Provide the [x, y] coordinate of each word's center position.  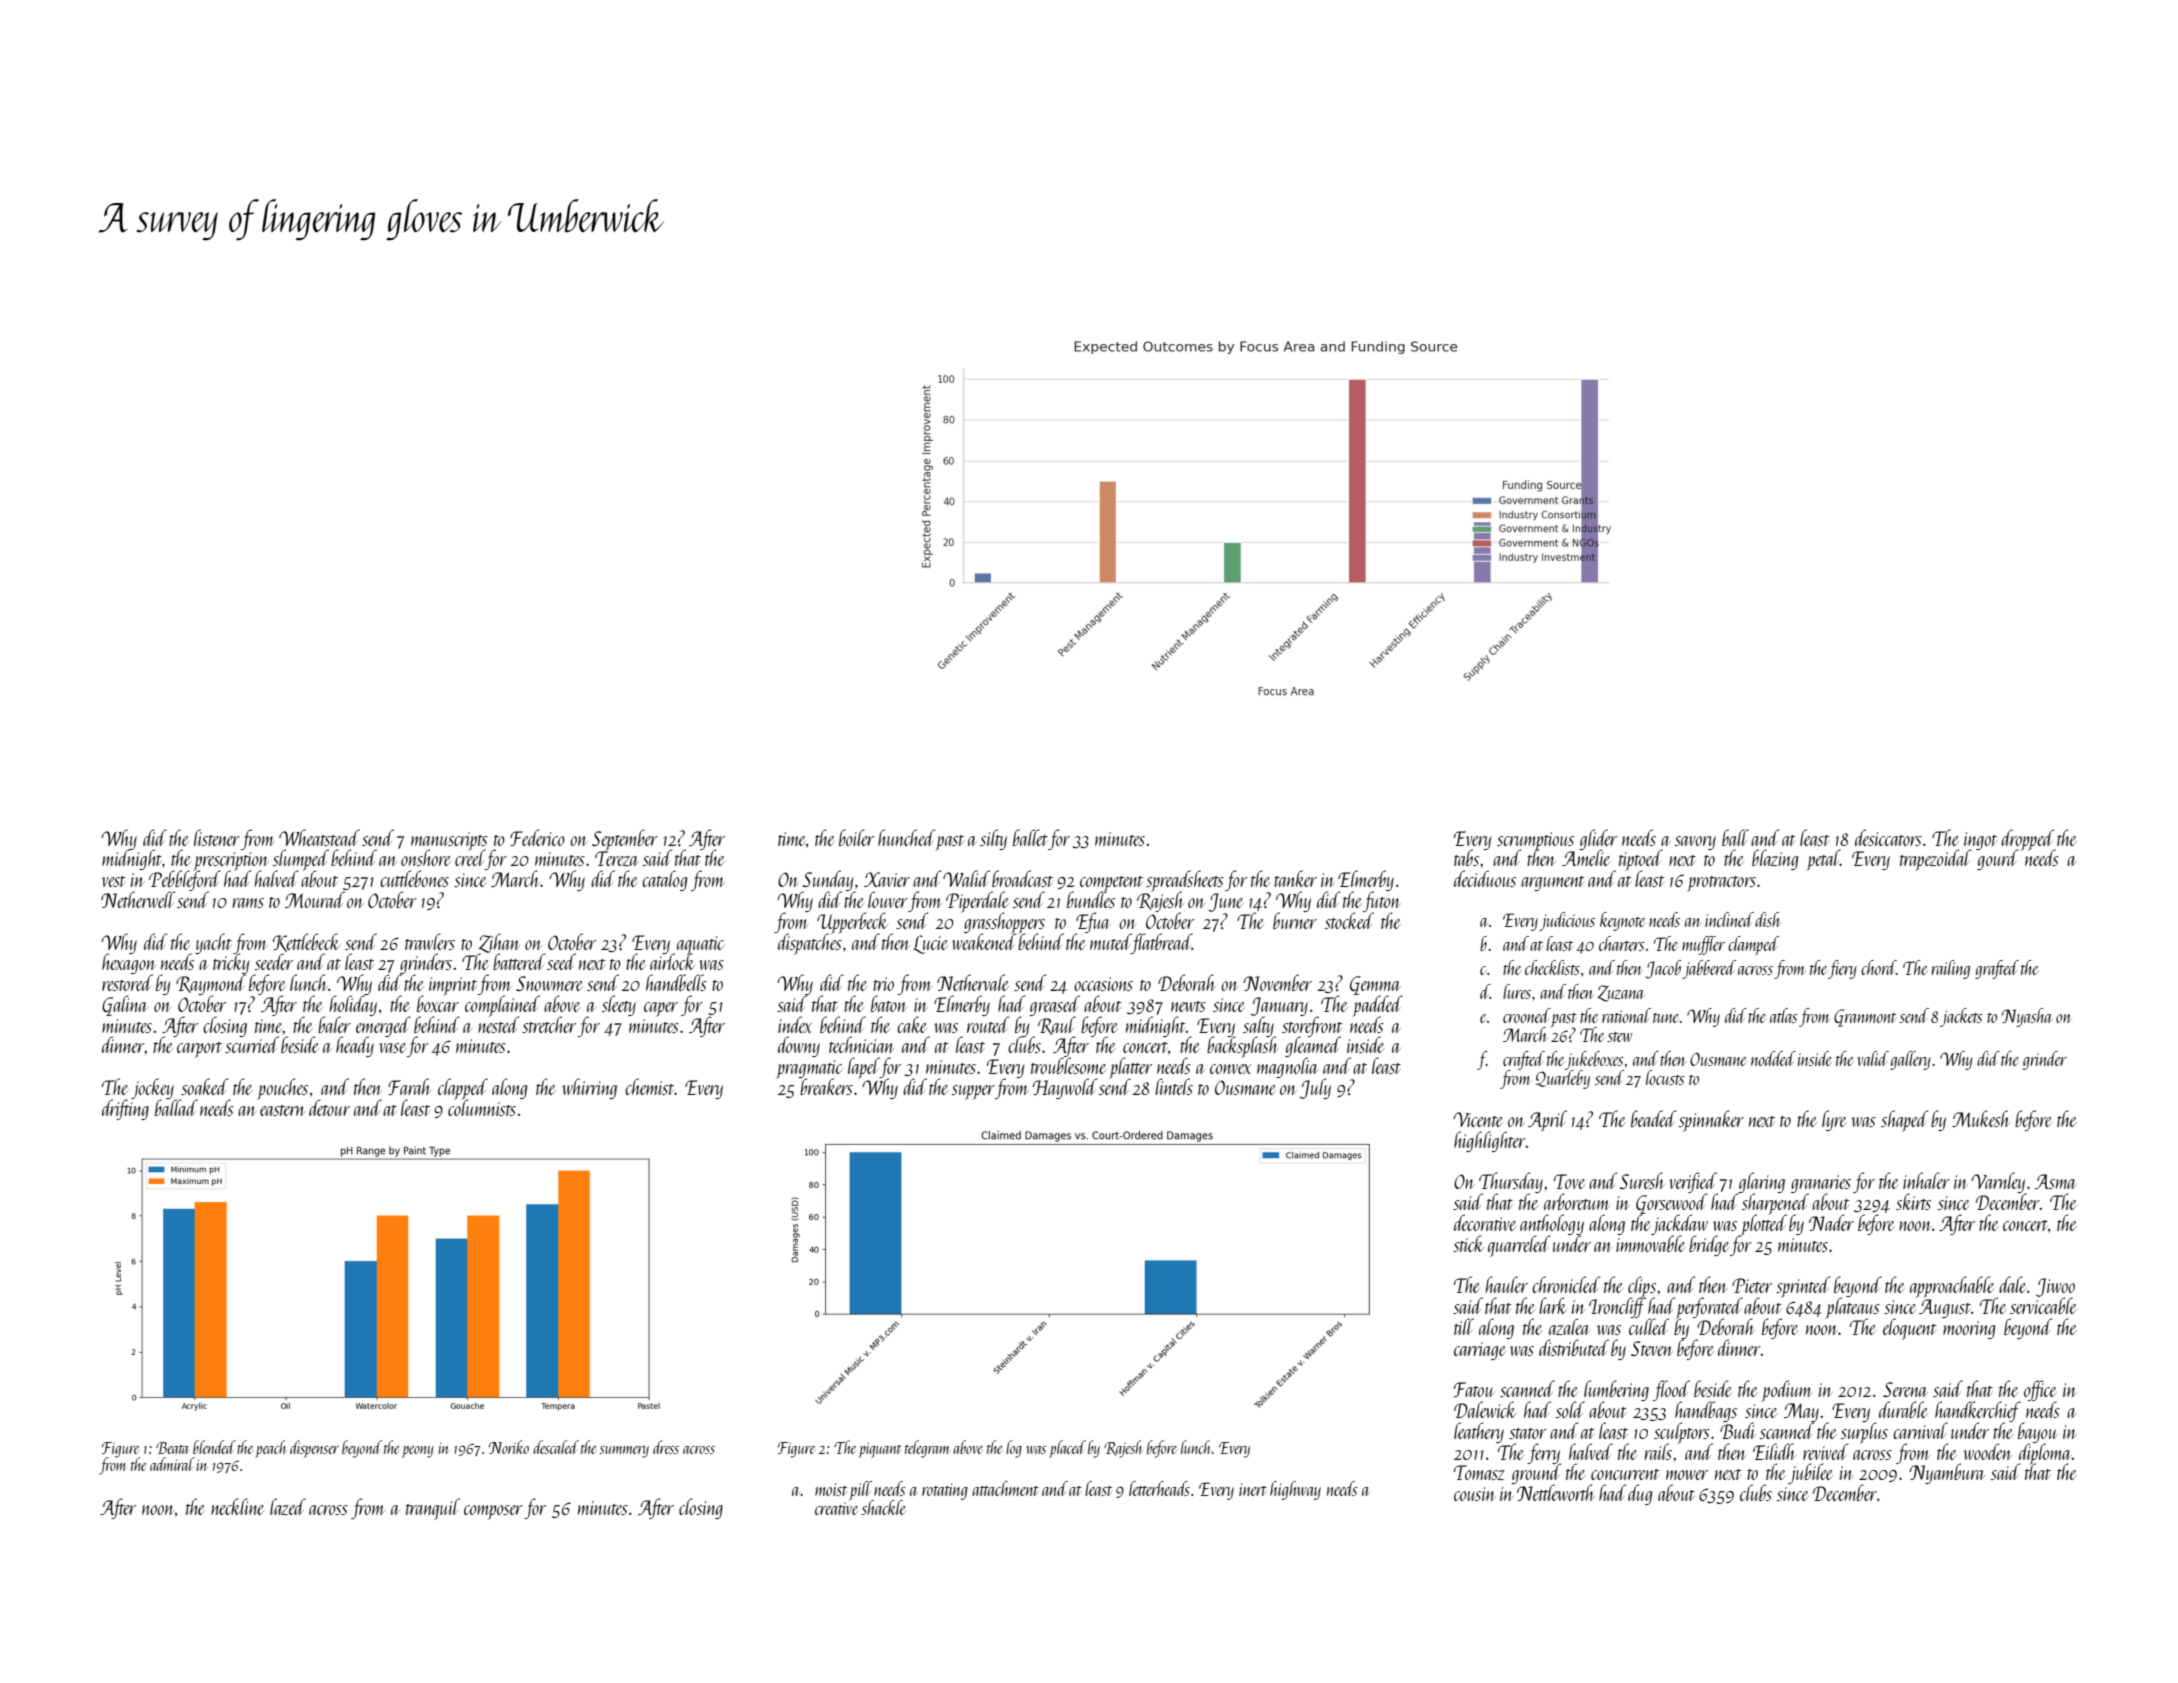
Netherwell [138, 899]
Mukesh [1980, 1118]
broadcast [1022, 878]
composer [493, 1512]
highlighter [1490, 1141]
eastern [282, 1110]
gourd [1997, 860]
